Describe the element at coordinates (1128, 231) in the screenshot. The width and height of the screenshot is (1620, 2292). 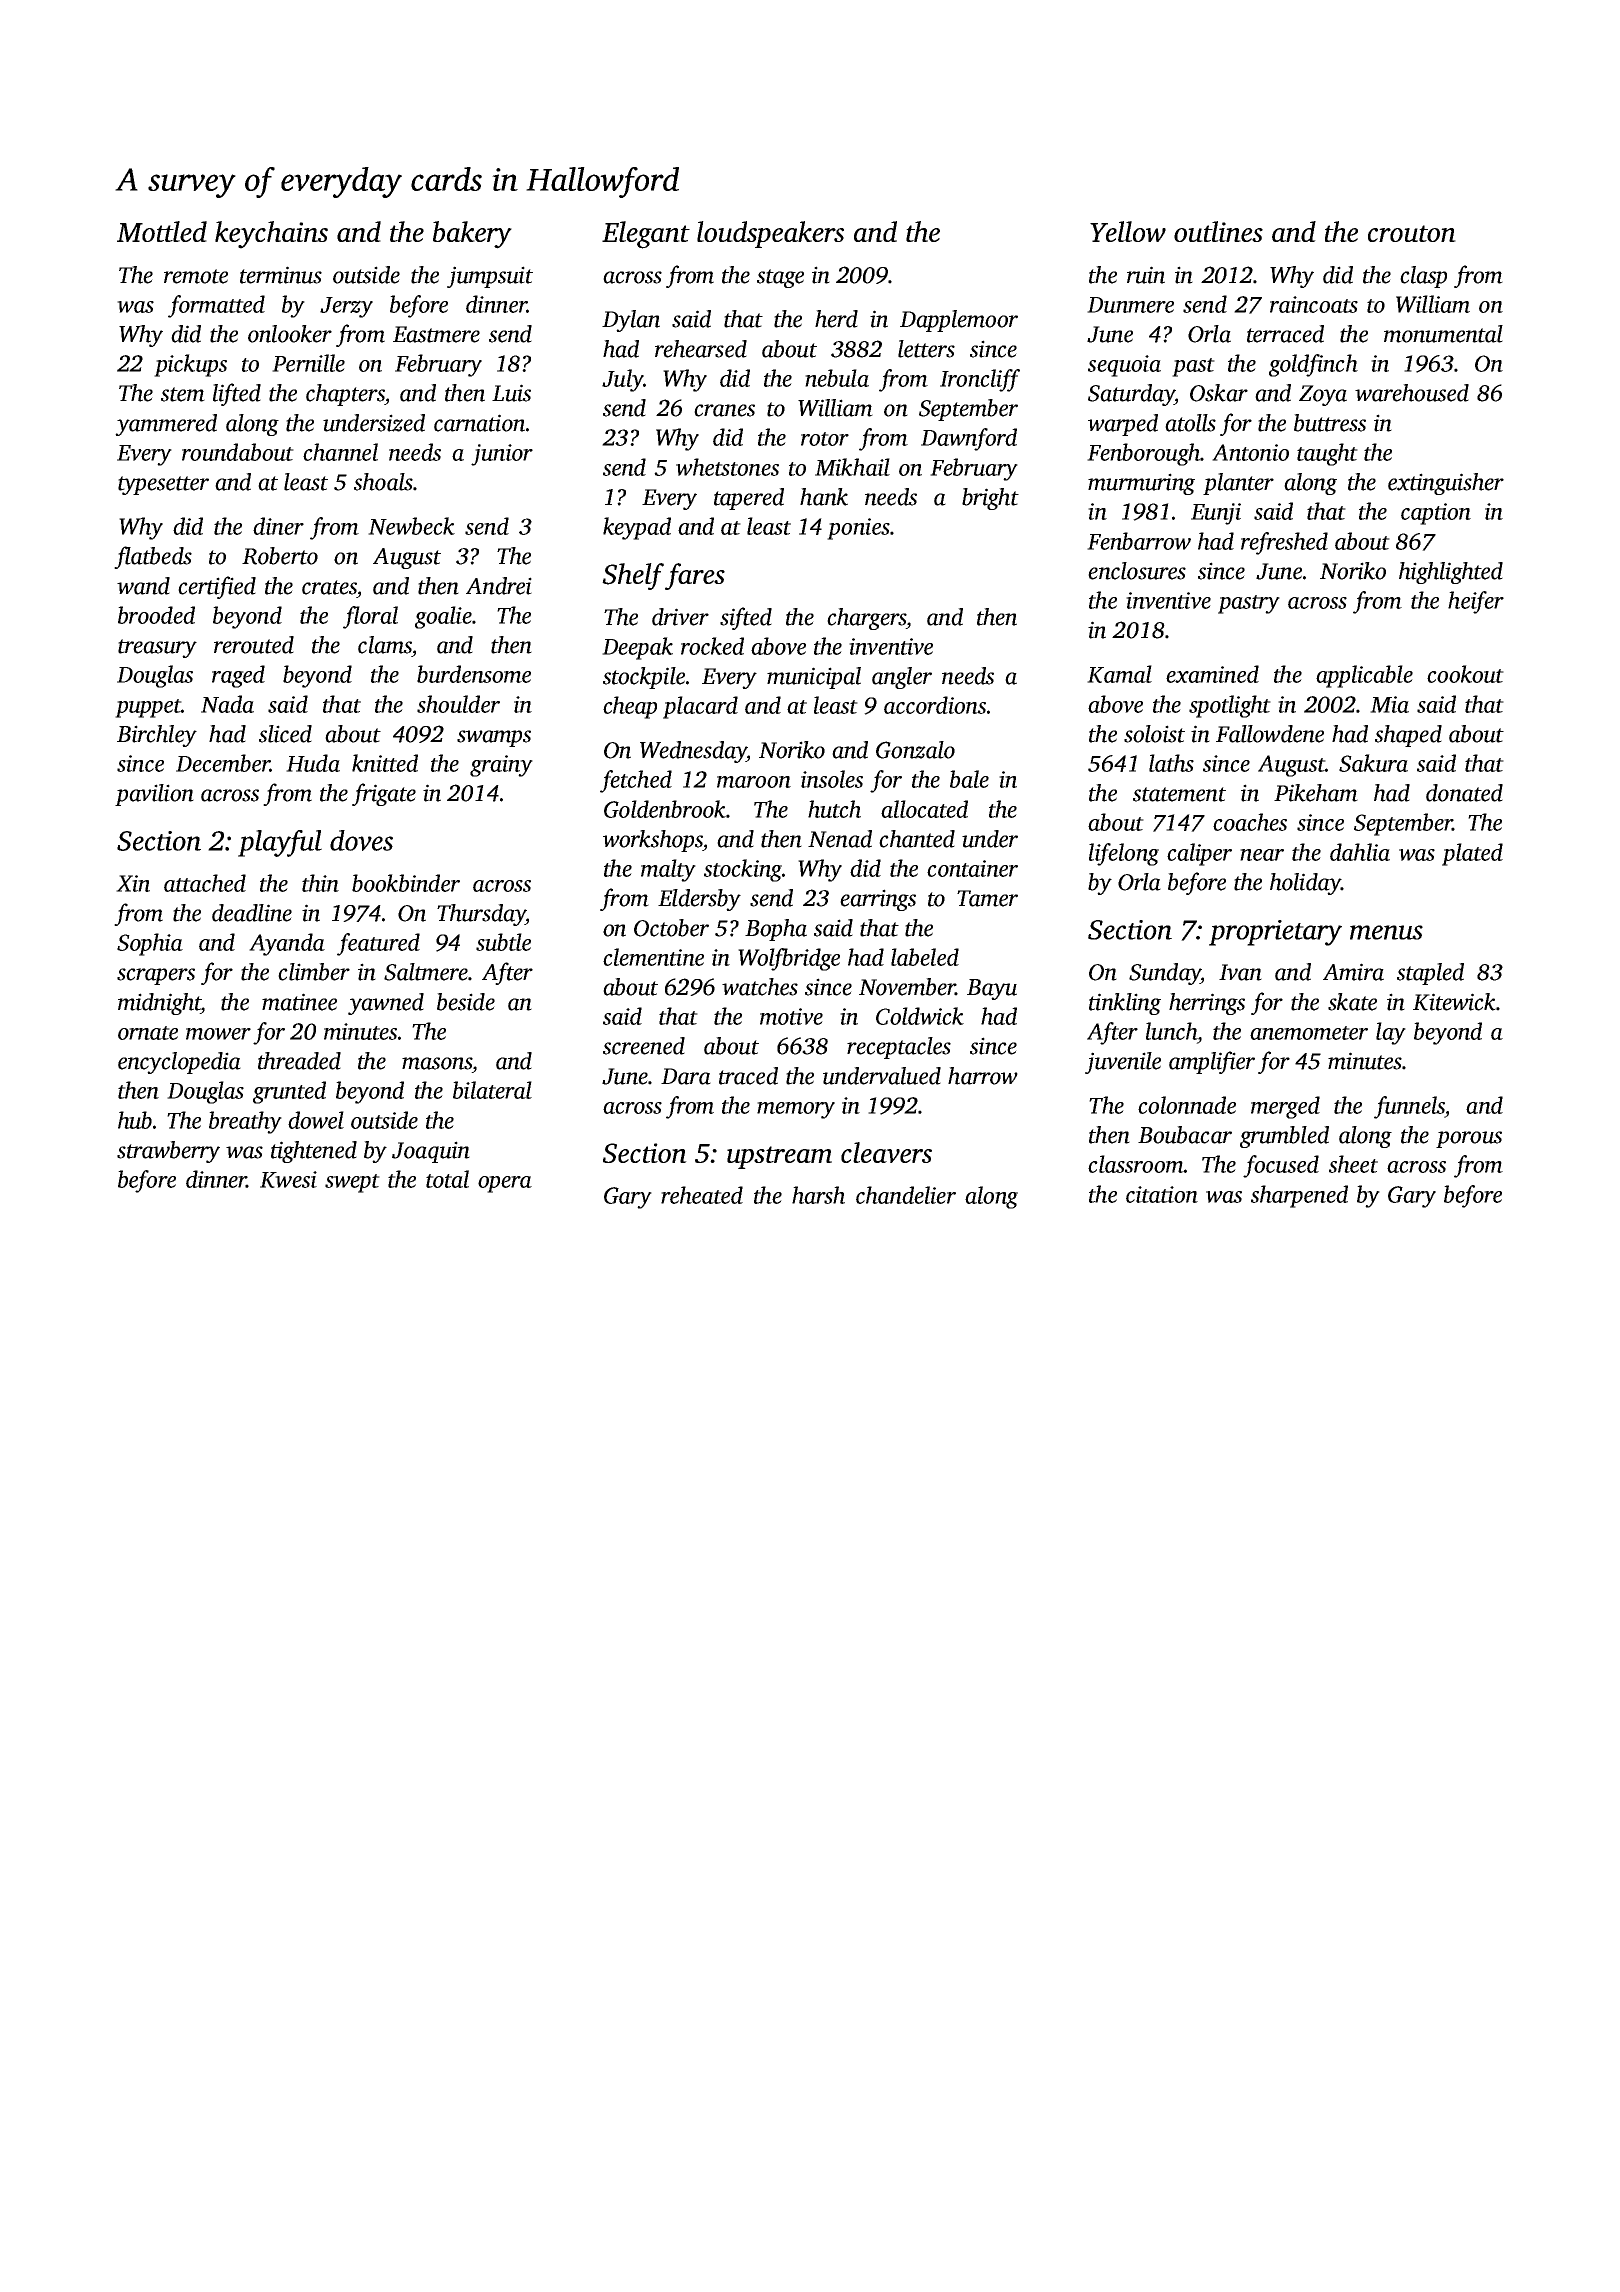
I see `Yellow` at that location.
